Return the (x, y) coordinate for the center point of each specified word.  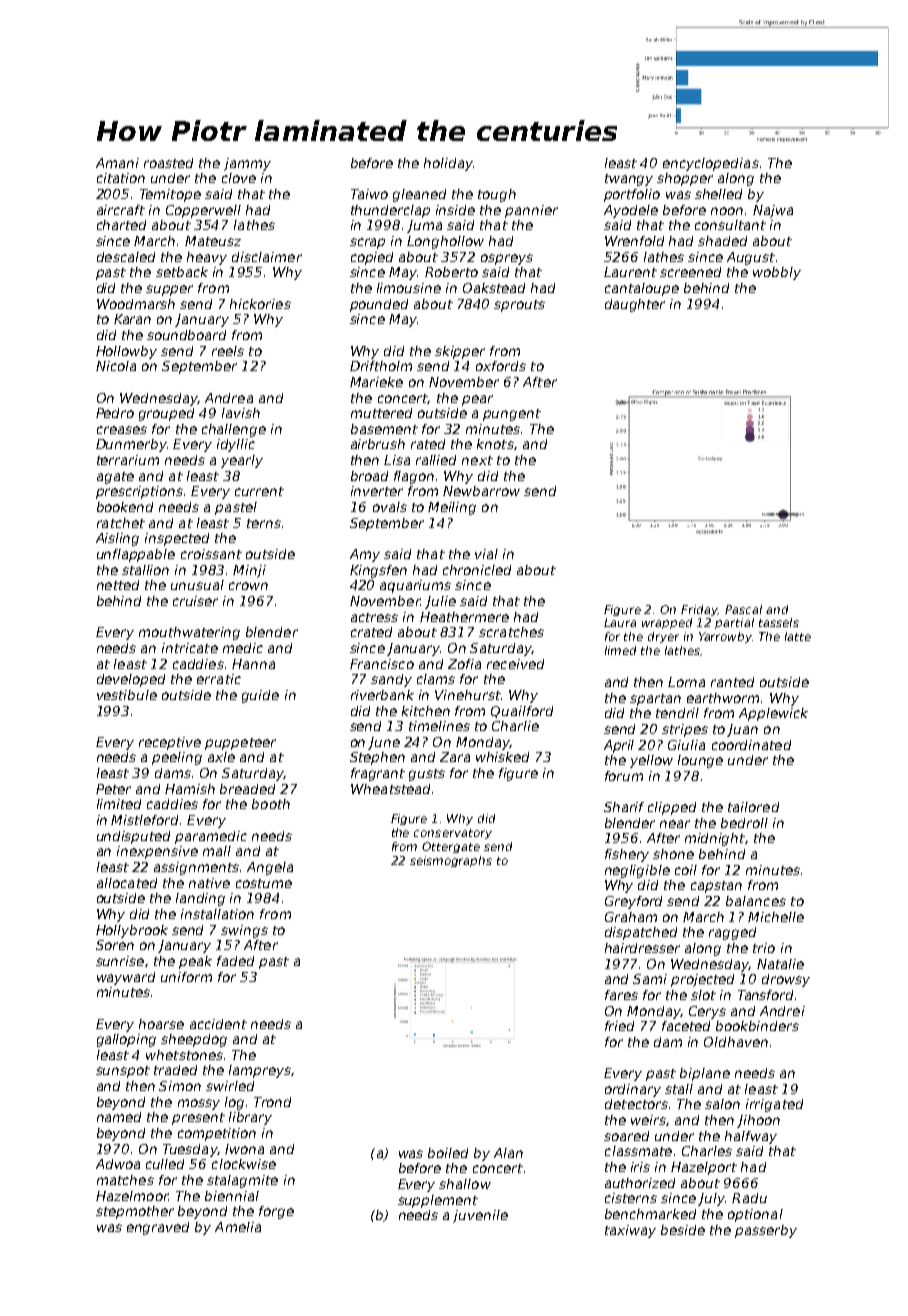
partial (734, 623)
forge (276, 1212)
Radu (749, 1198)
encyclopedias (711, 164)
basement (384, 429)
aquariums (415, 586)
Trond (272, 1102)
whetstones (184, 1055)
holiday (448, 164)
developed (131, 680)
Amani (117, 163)
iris (640, 1167)
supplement (438, 1201)
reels (228, 351)
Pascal (743, 609)
